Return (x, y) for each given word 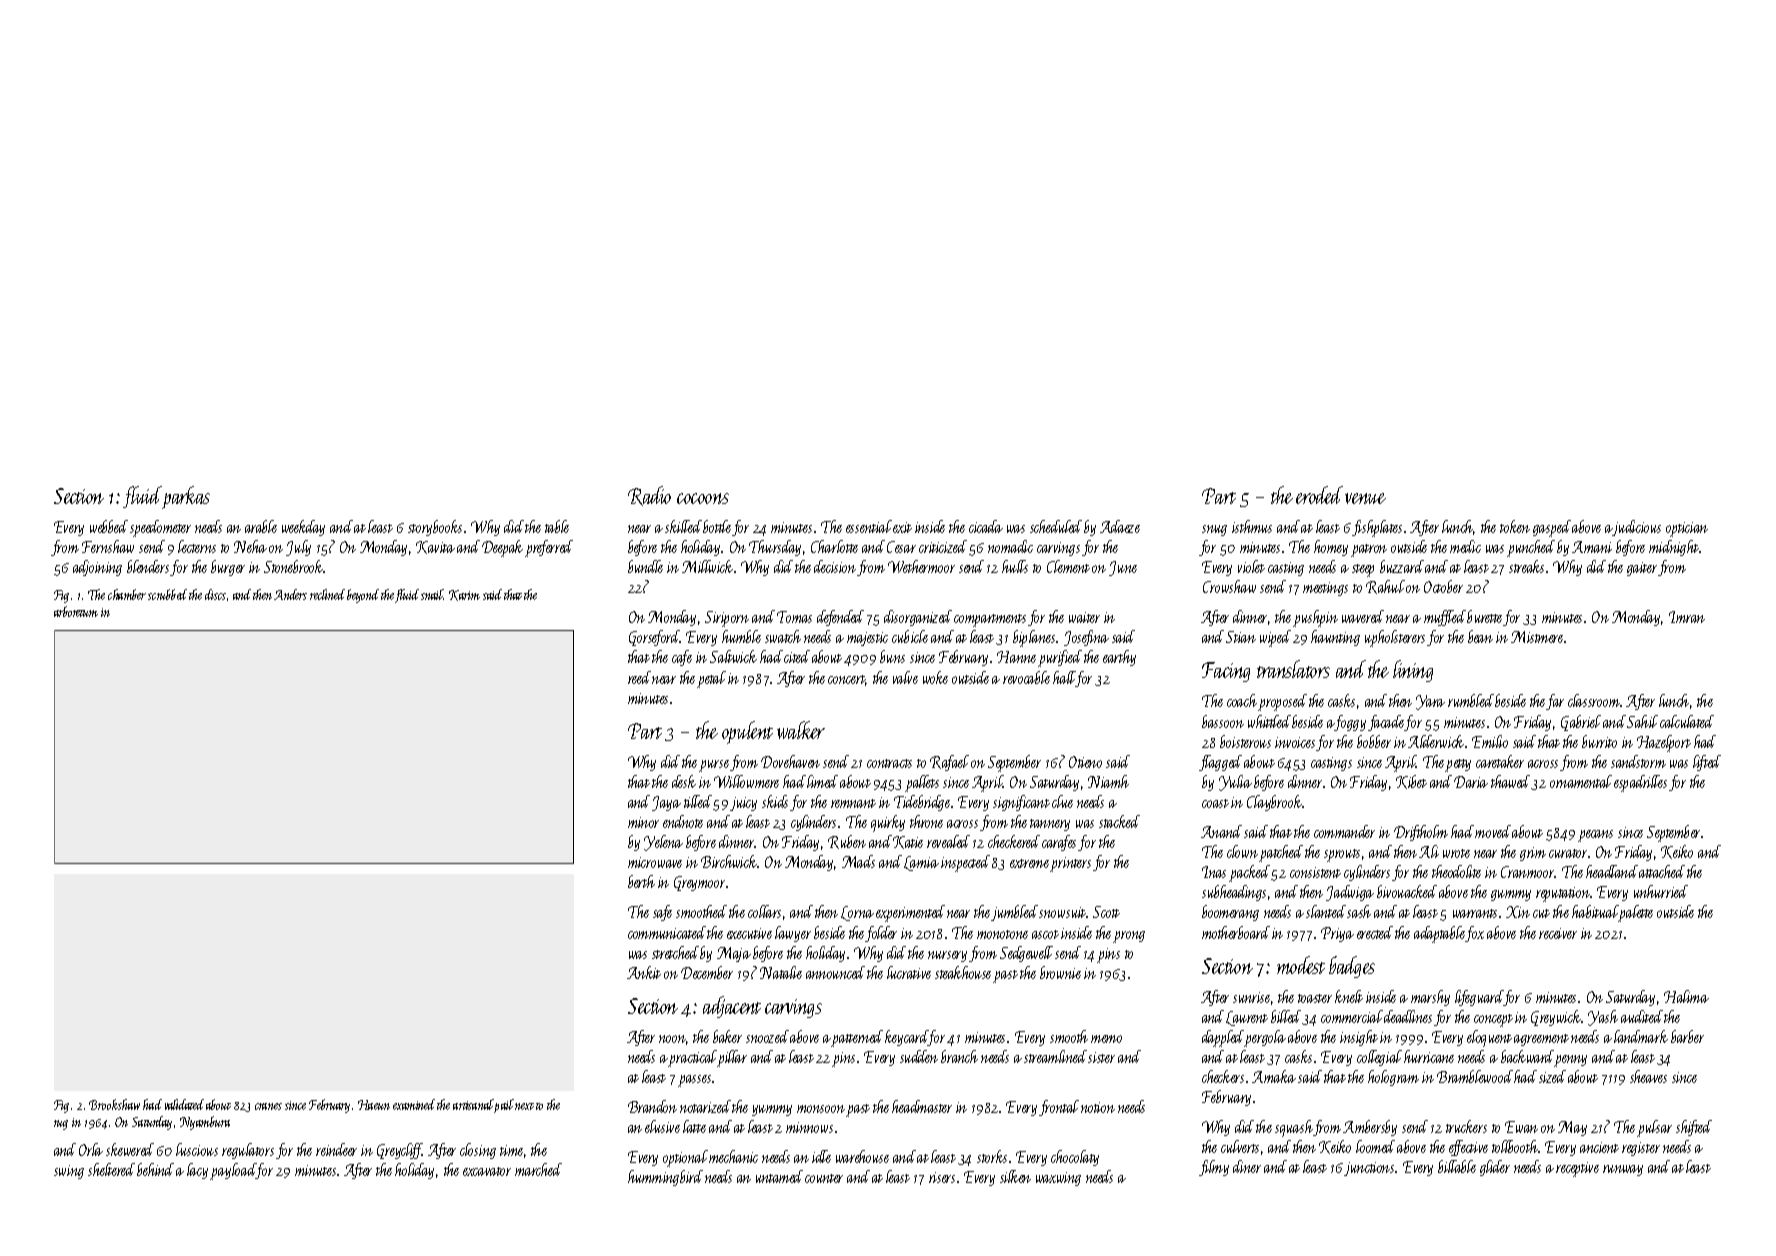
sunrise (1252, 998)
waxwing (1058, 1179)
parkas (186, 497)
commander (1344, 831)
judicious (1637, 528)
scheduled (1056, 526)
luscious (197, 1149)
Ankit (644, 972)
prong (1129, 937)
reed (639, 677)
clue (1062, 801)
